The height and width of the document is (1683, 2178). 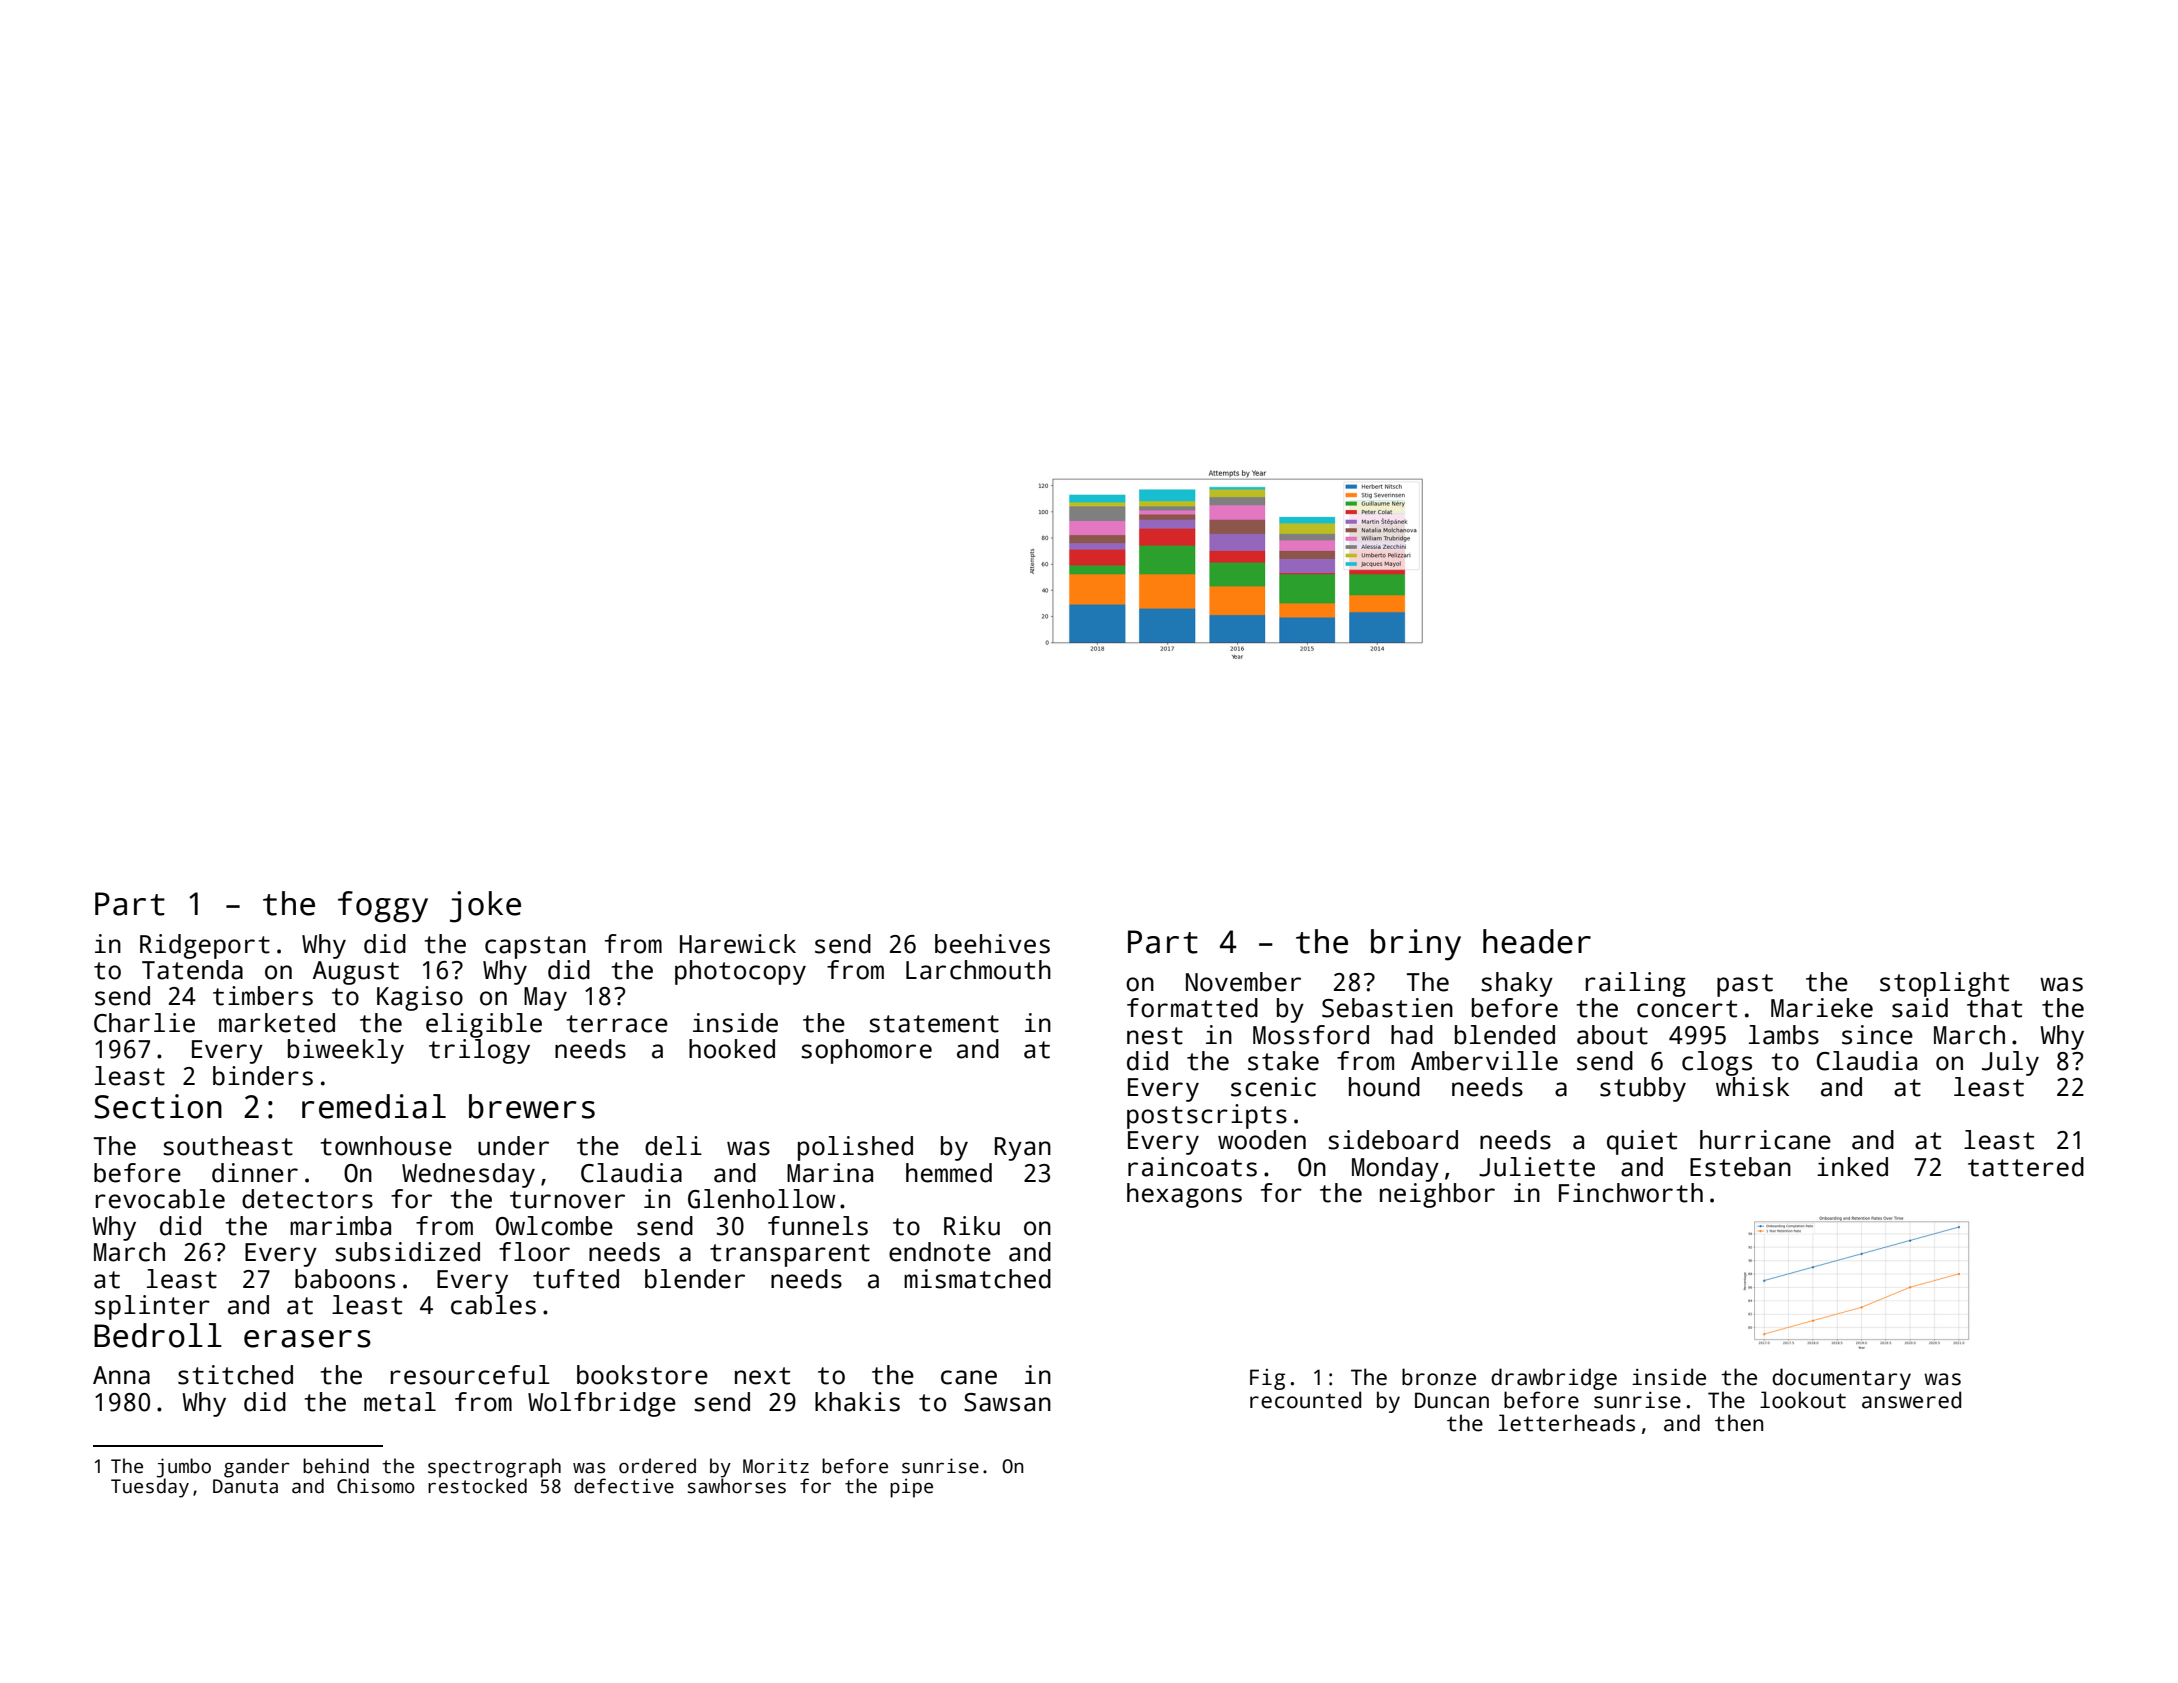 What do you see at coordinates (1911, 1400) in the document?
I see `answered` at bounding box center [1911, 1400].
